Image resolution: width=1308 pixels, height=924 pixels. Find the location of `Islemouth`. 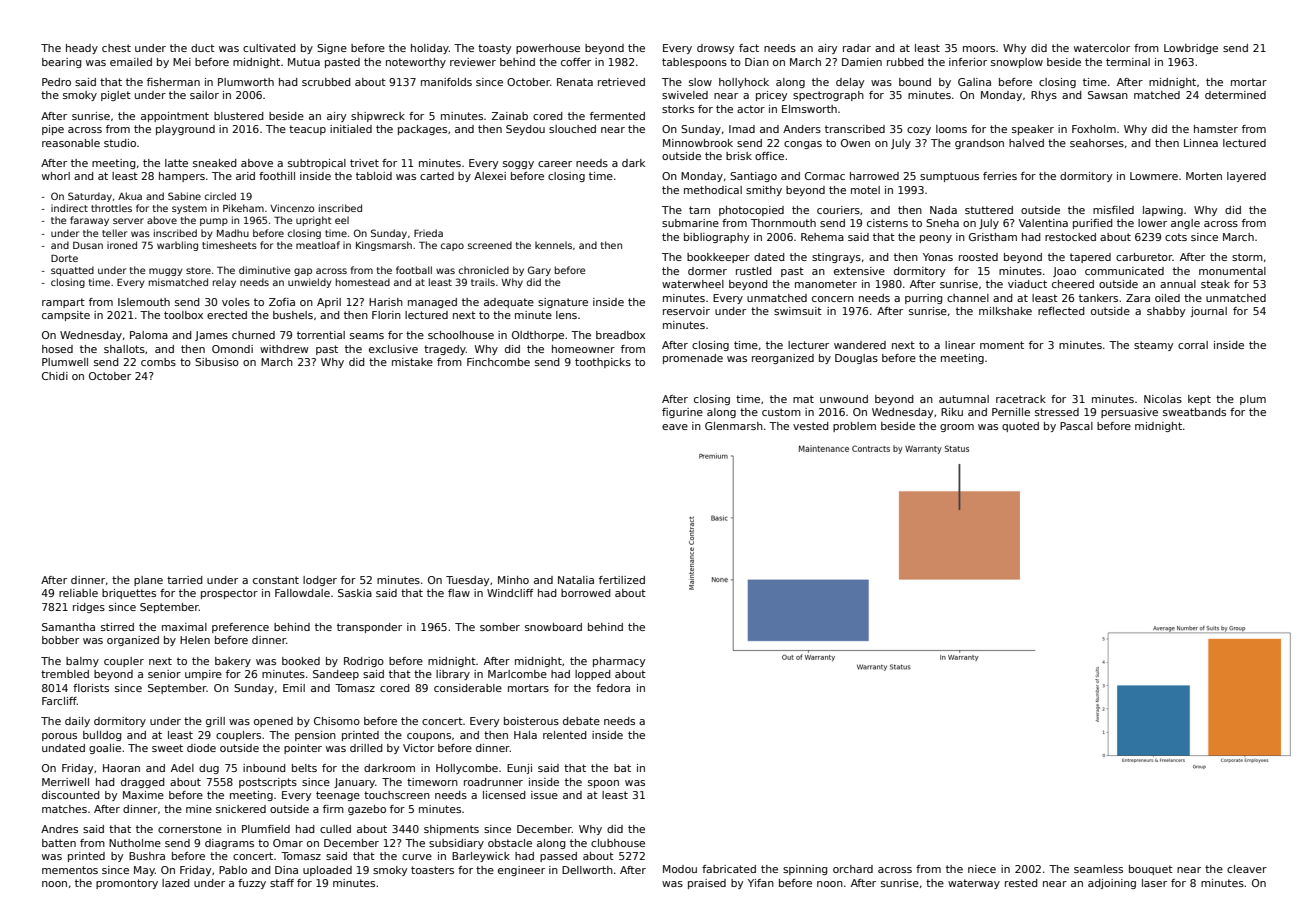

Islemouth is located at coordinates (144, 302).
